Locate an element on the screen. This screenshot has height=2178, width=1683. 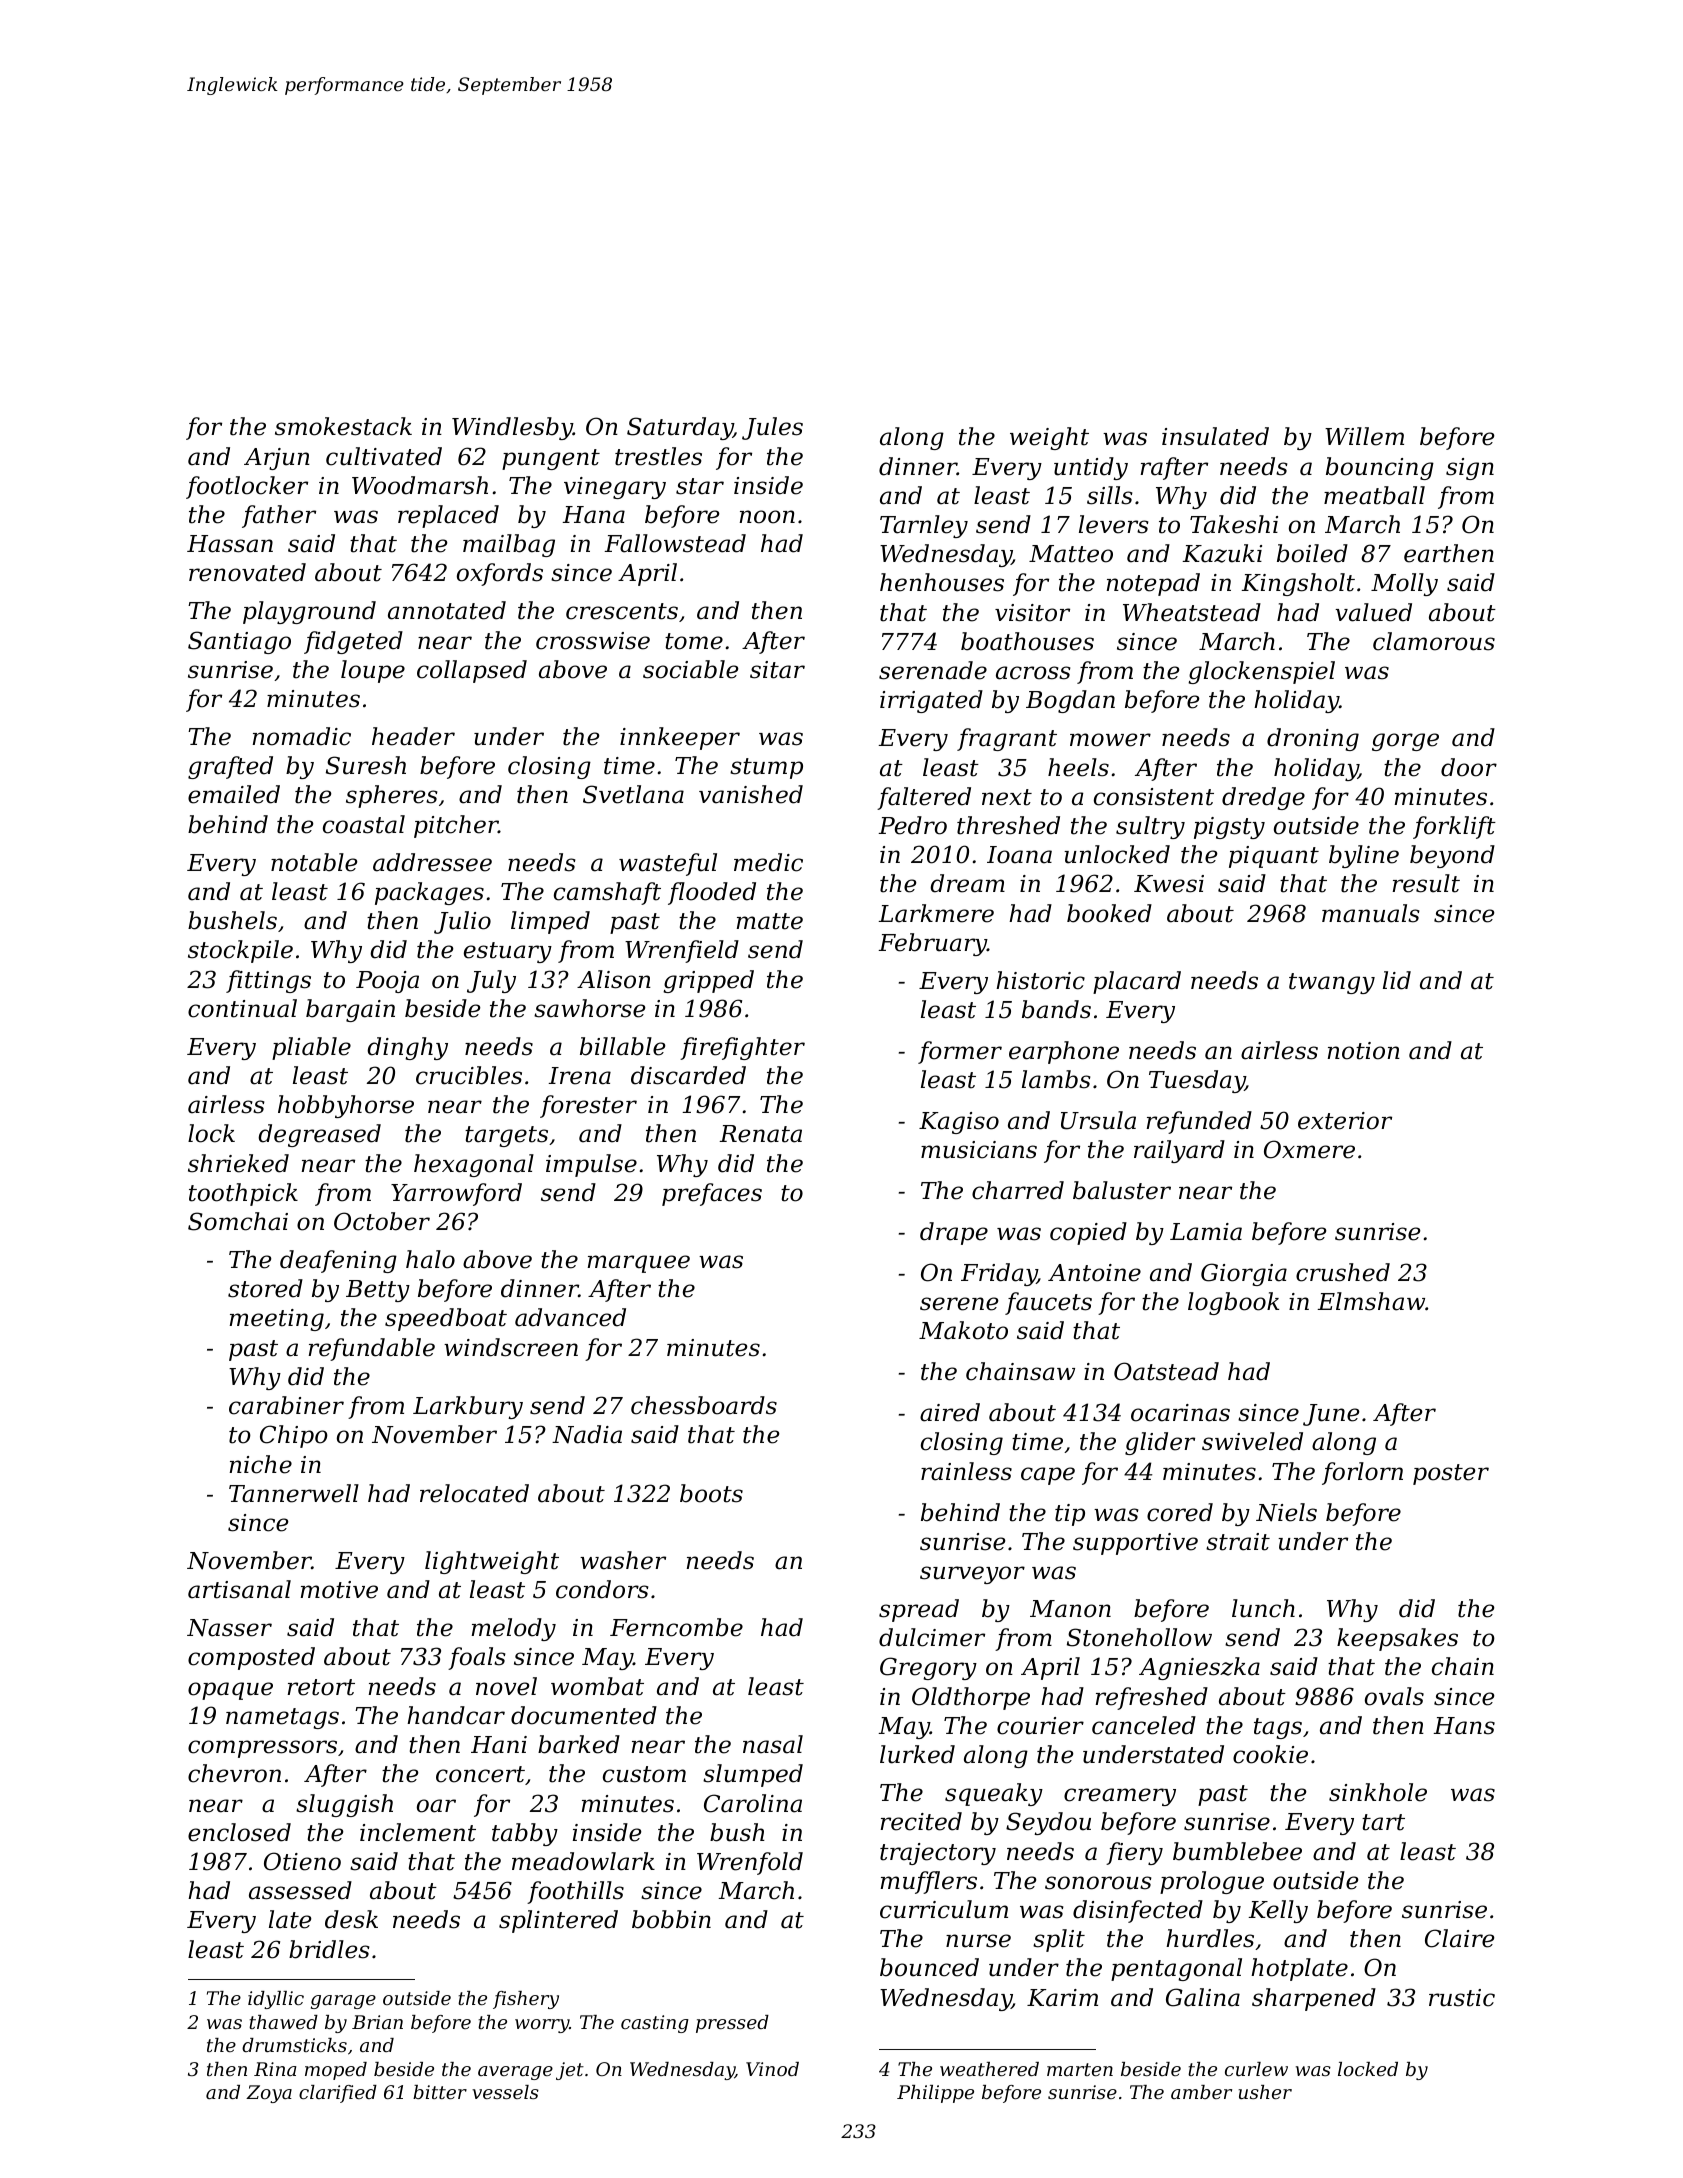
February is located at coordinates (932, 944).
